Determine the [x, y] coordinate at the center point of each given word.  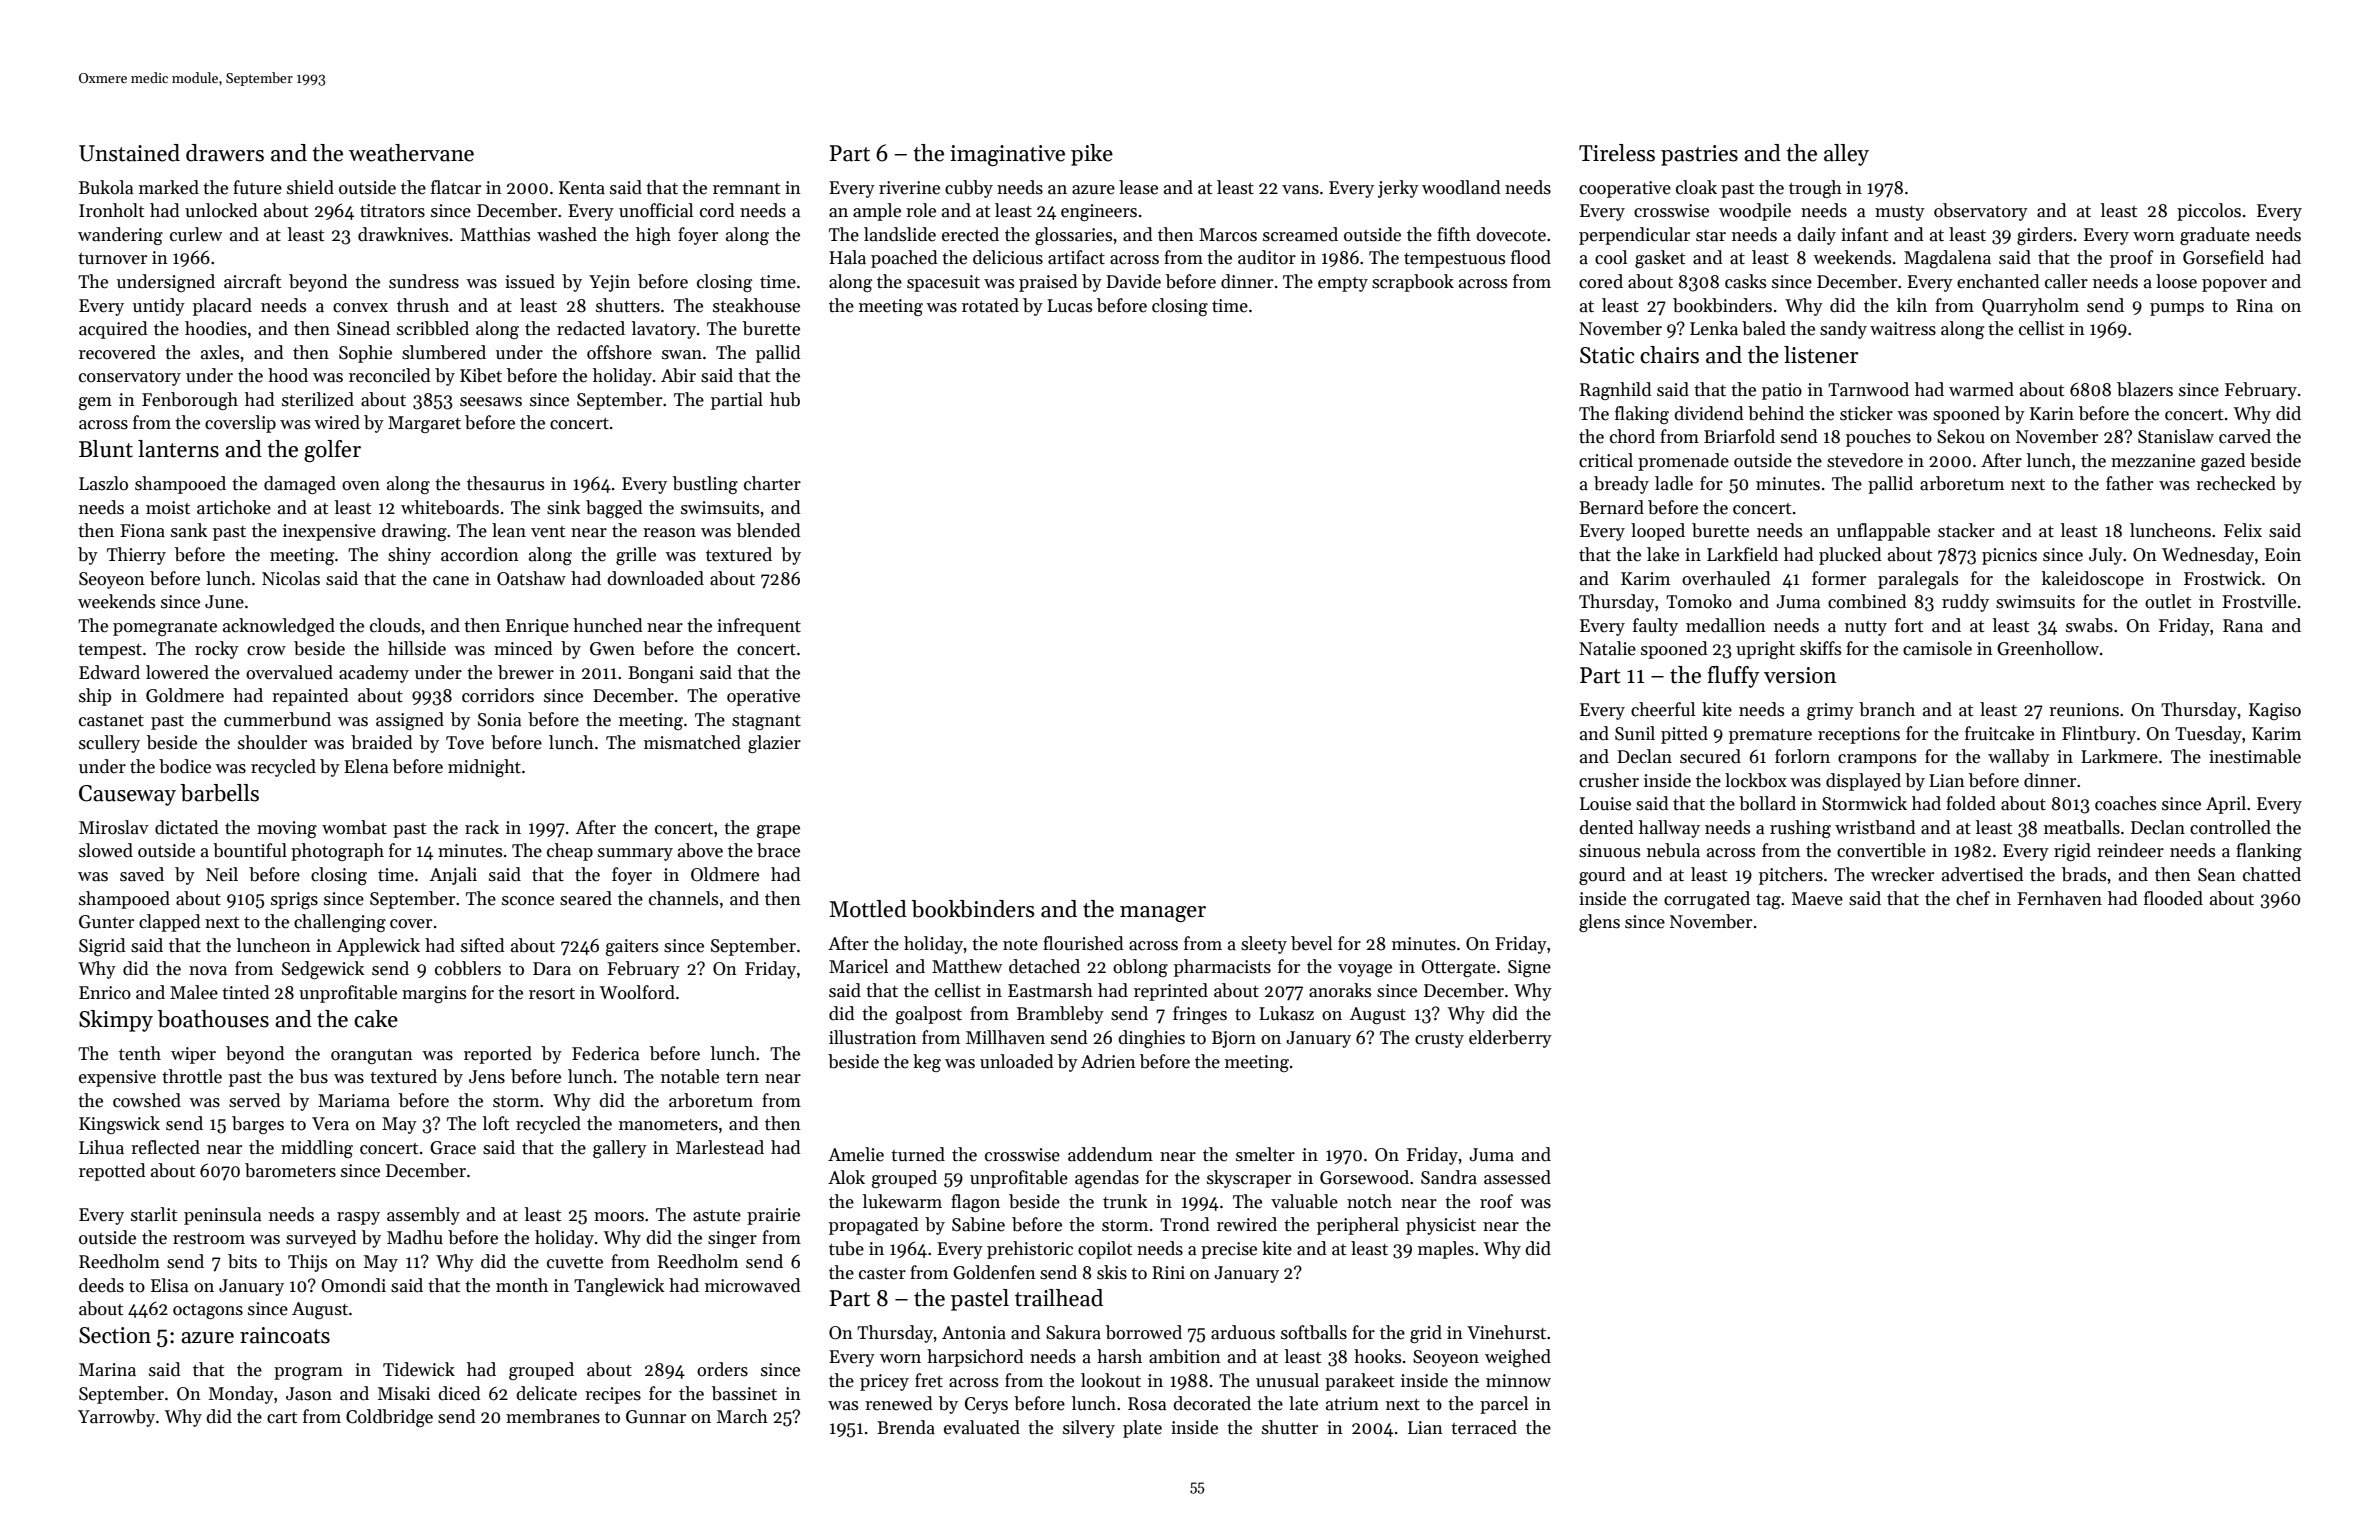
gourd [1602, 876]
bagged [614, 509]
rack [482, 827]
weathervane [411, 153]
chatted [2272, 874]
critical [1606, 460]
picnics [2009, 556]
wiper [193, 1055]
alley [1846, 155]
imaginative [1007, 155]
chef [1973, 898]
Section [115, 1335]
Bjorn [1234, 1039]
